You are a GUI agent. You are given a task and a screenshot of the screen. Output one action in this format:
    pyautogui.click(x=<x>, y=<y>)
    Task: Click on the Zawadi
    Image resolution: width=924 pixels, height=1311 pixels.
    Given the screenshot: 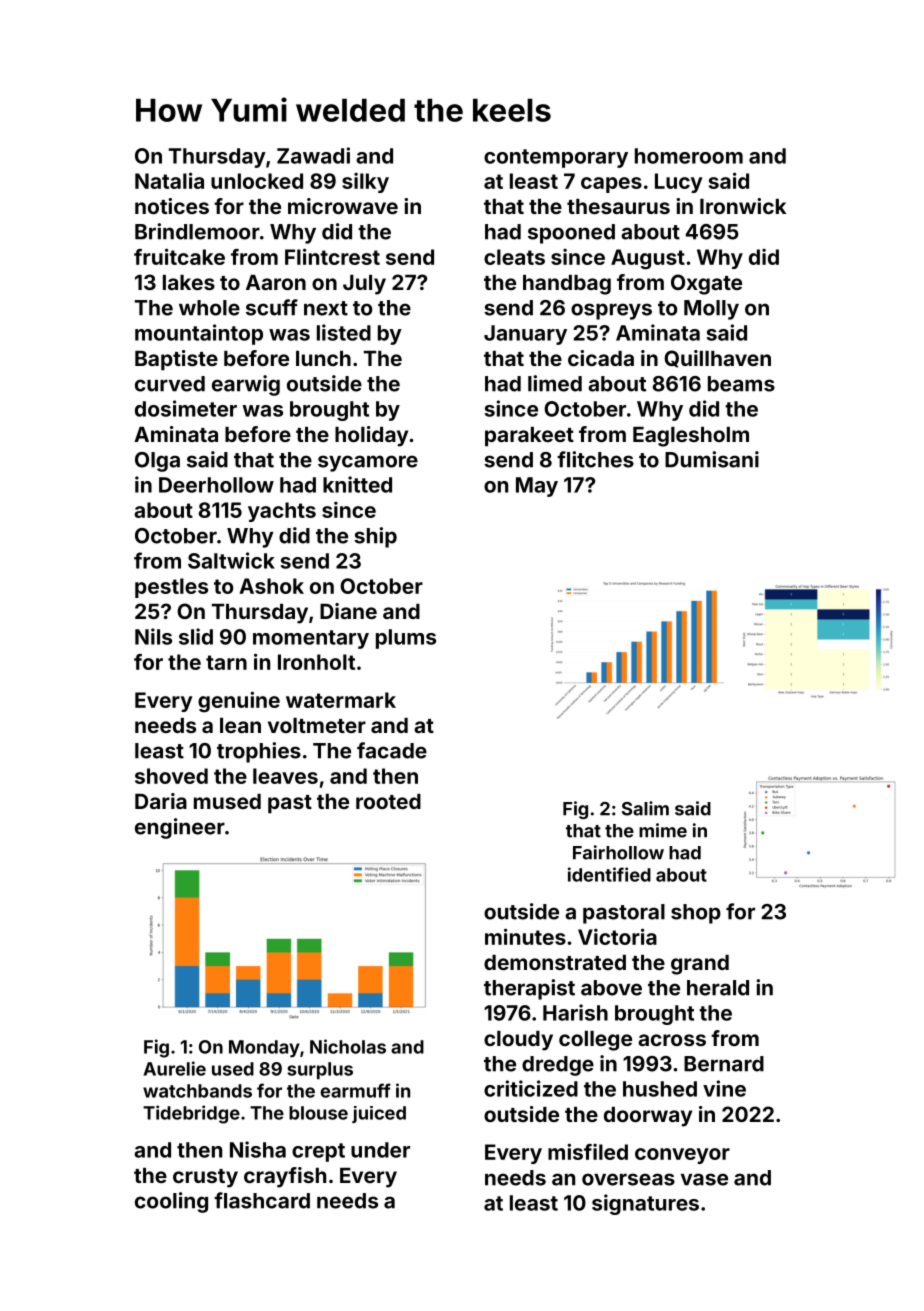 What is the action you would take?
    pyautogui.click(x=313, y=155)
